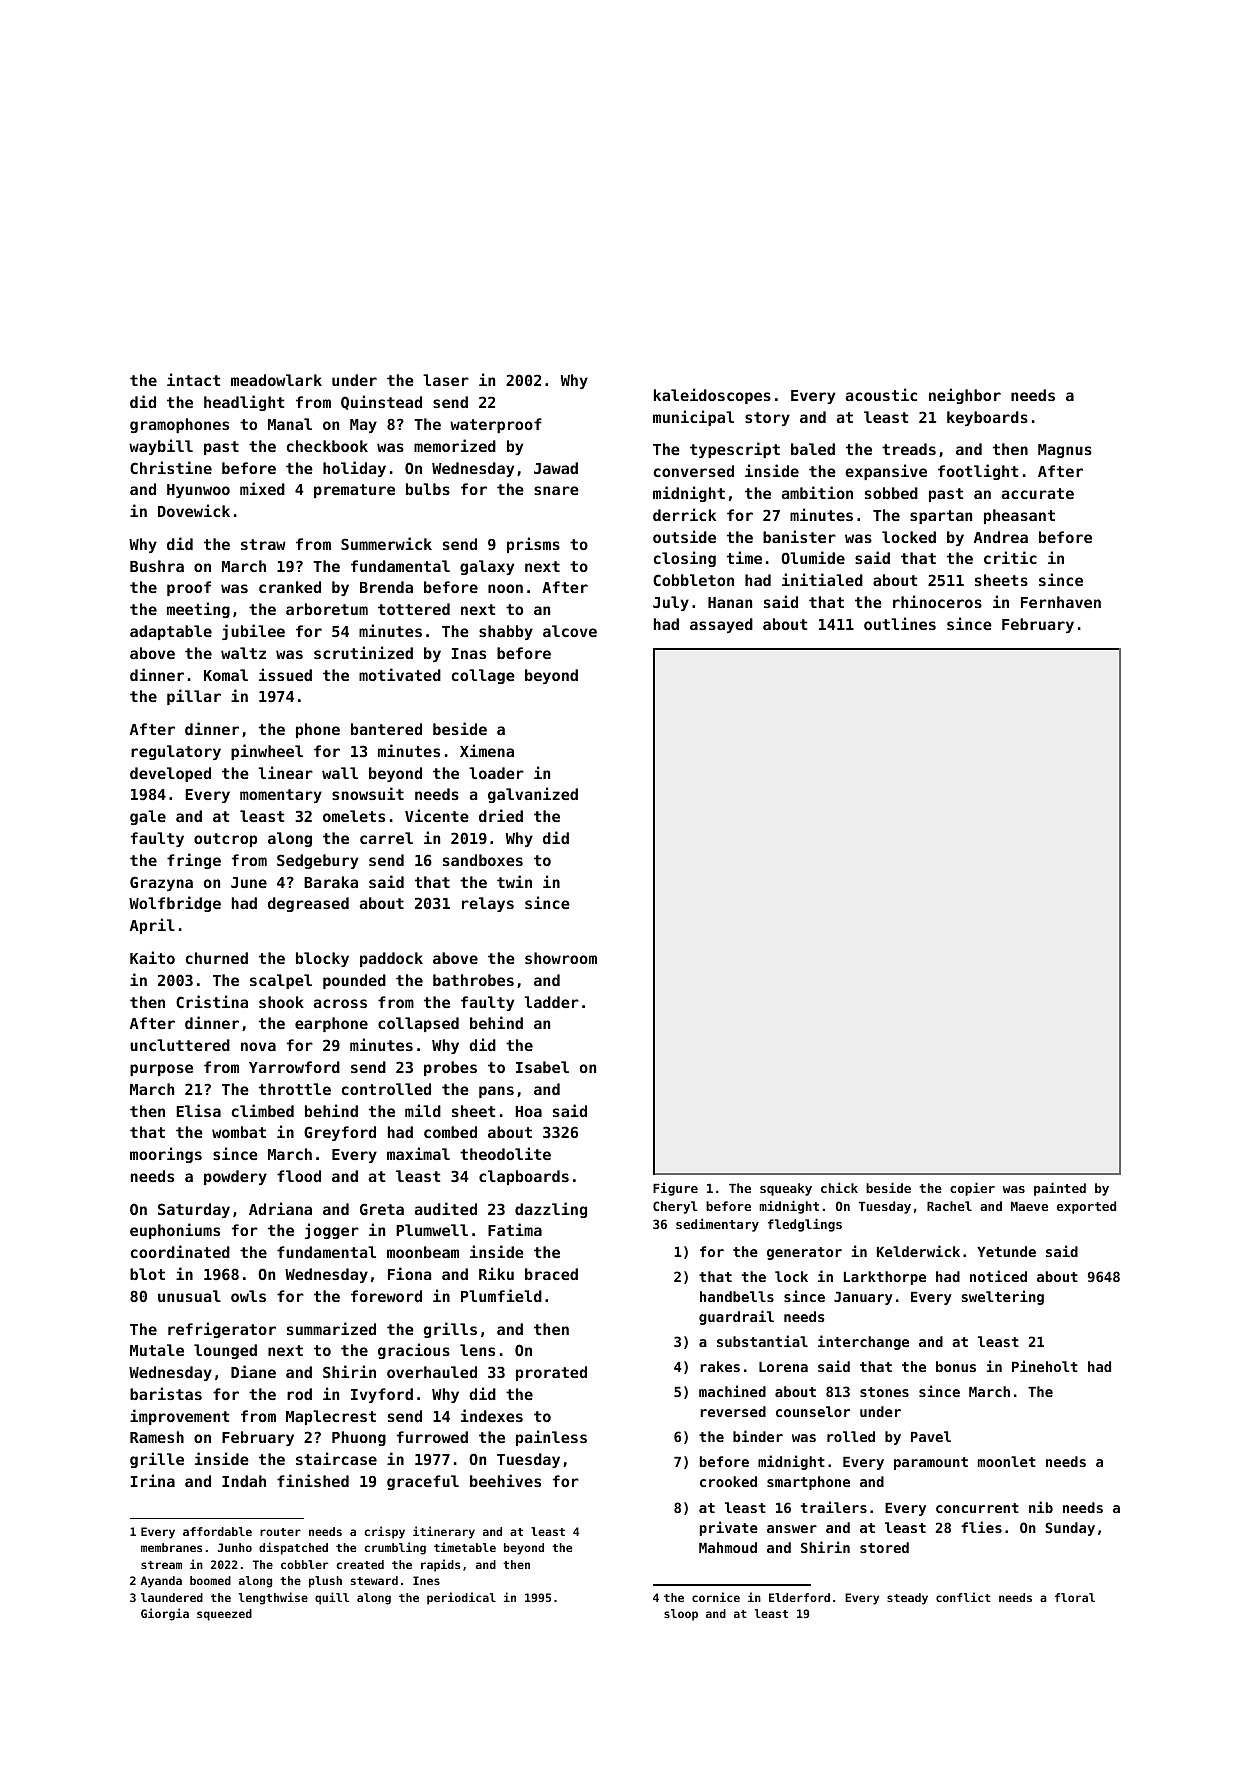  What do you see at coordinates (712, 396) in the screenshot?
I see `kaleidoscopes` at bounding box center [712, 396].
